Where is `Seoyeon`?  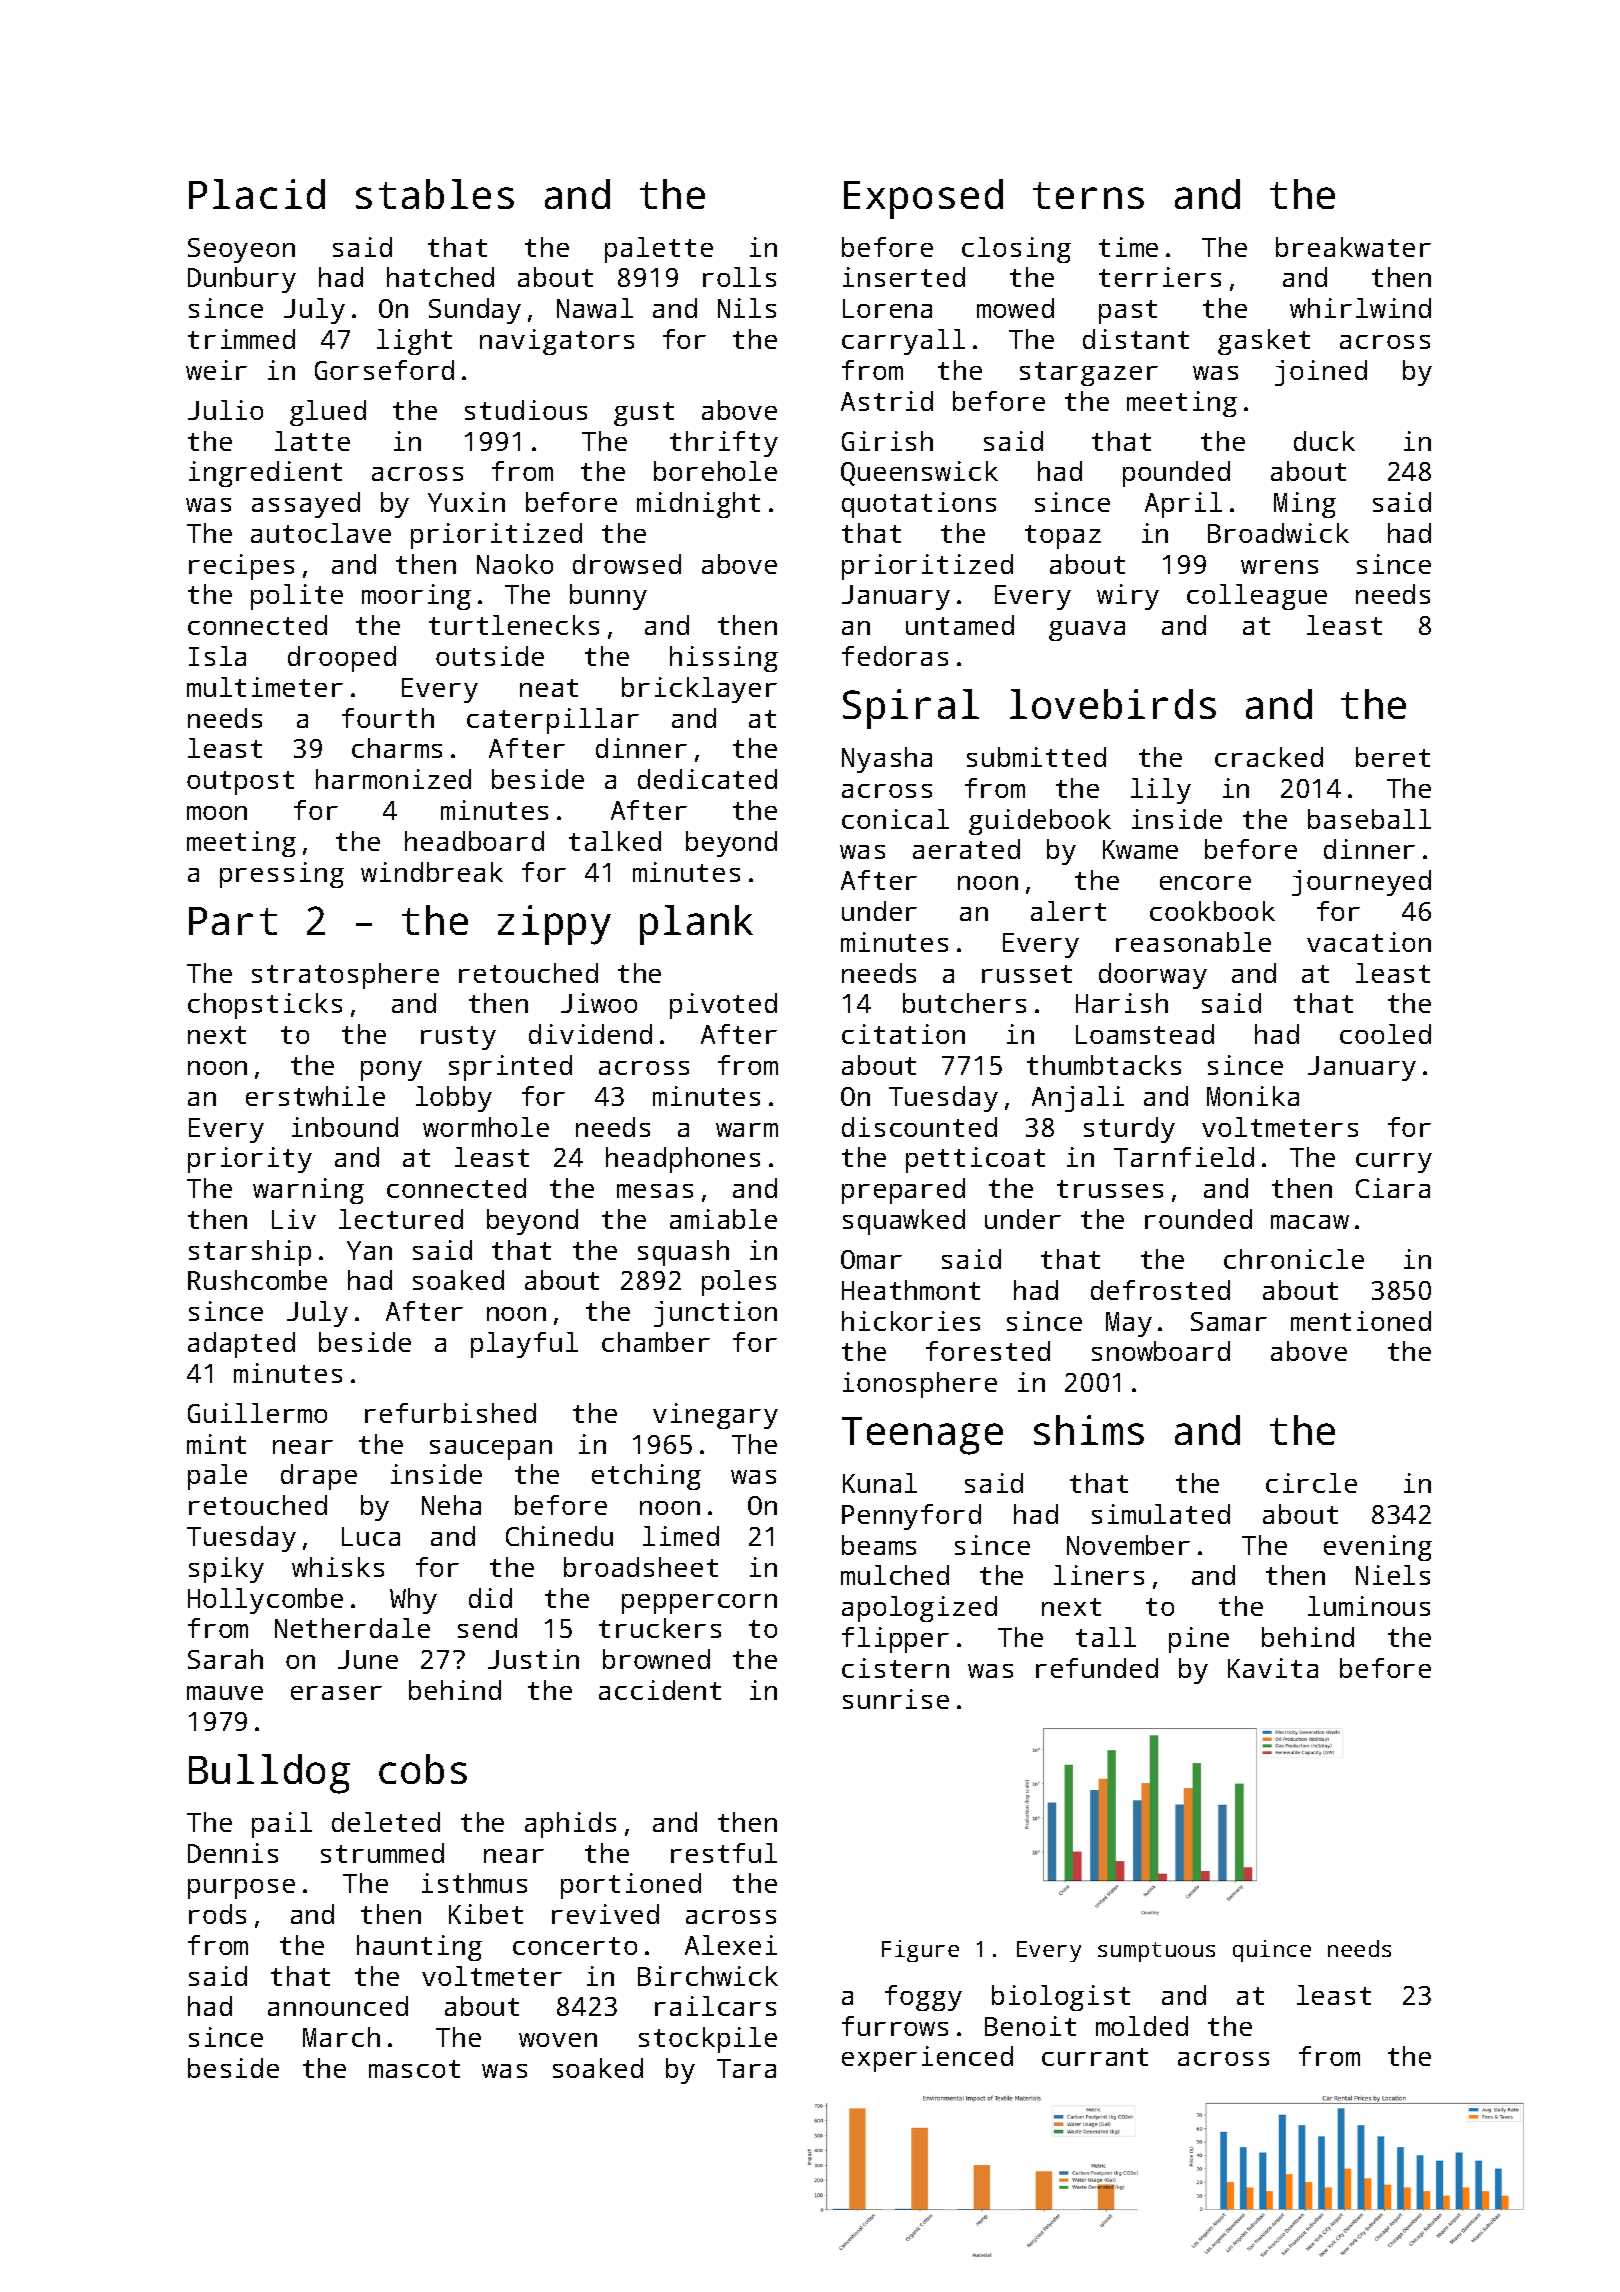 Seoyeon is located at coordinates (241, 250).
